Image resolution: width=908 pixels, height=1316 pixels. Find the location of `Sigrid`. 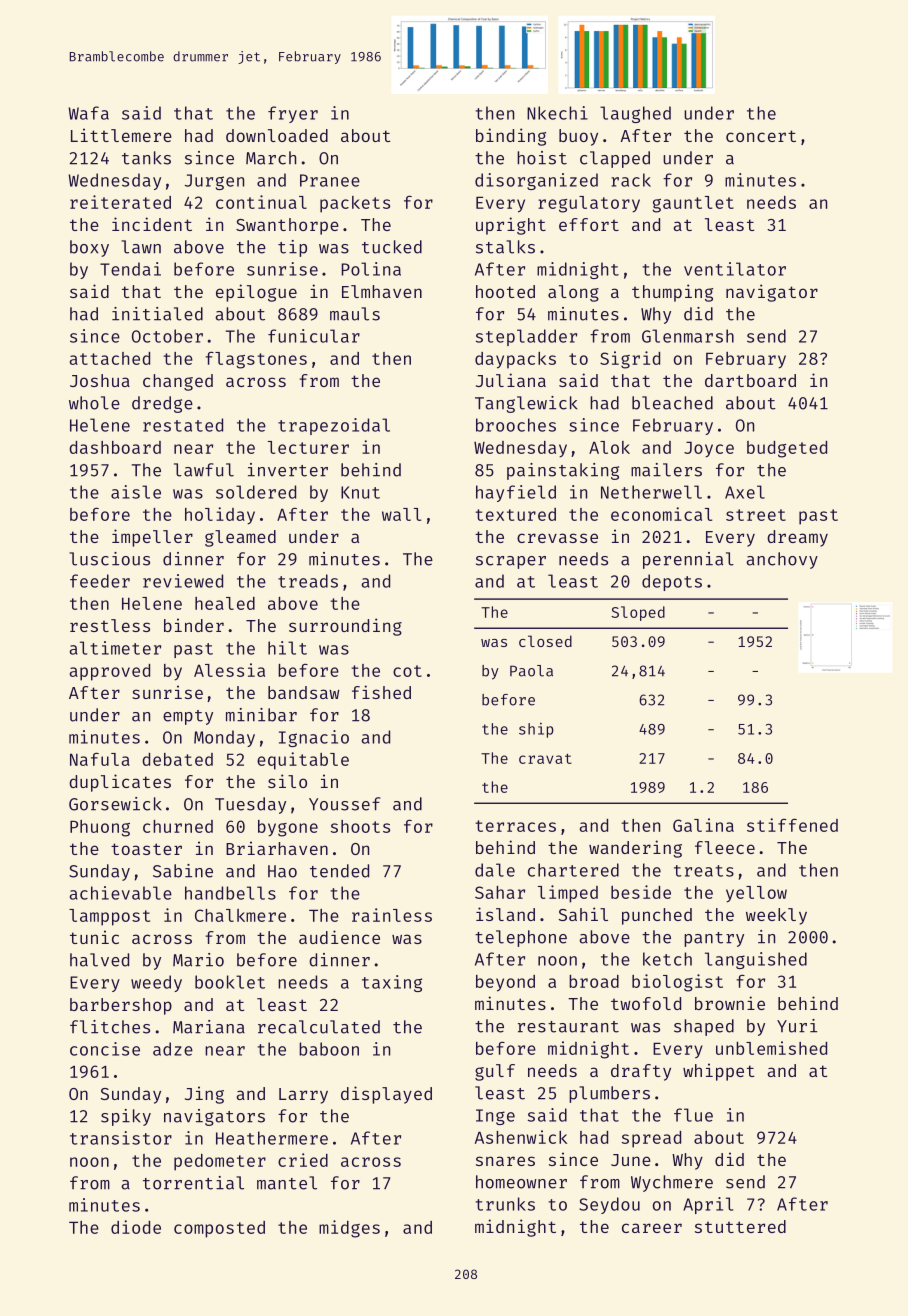

Sigrid is located at coordinates (630, 360).
